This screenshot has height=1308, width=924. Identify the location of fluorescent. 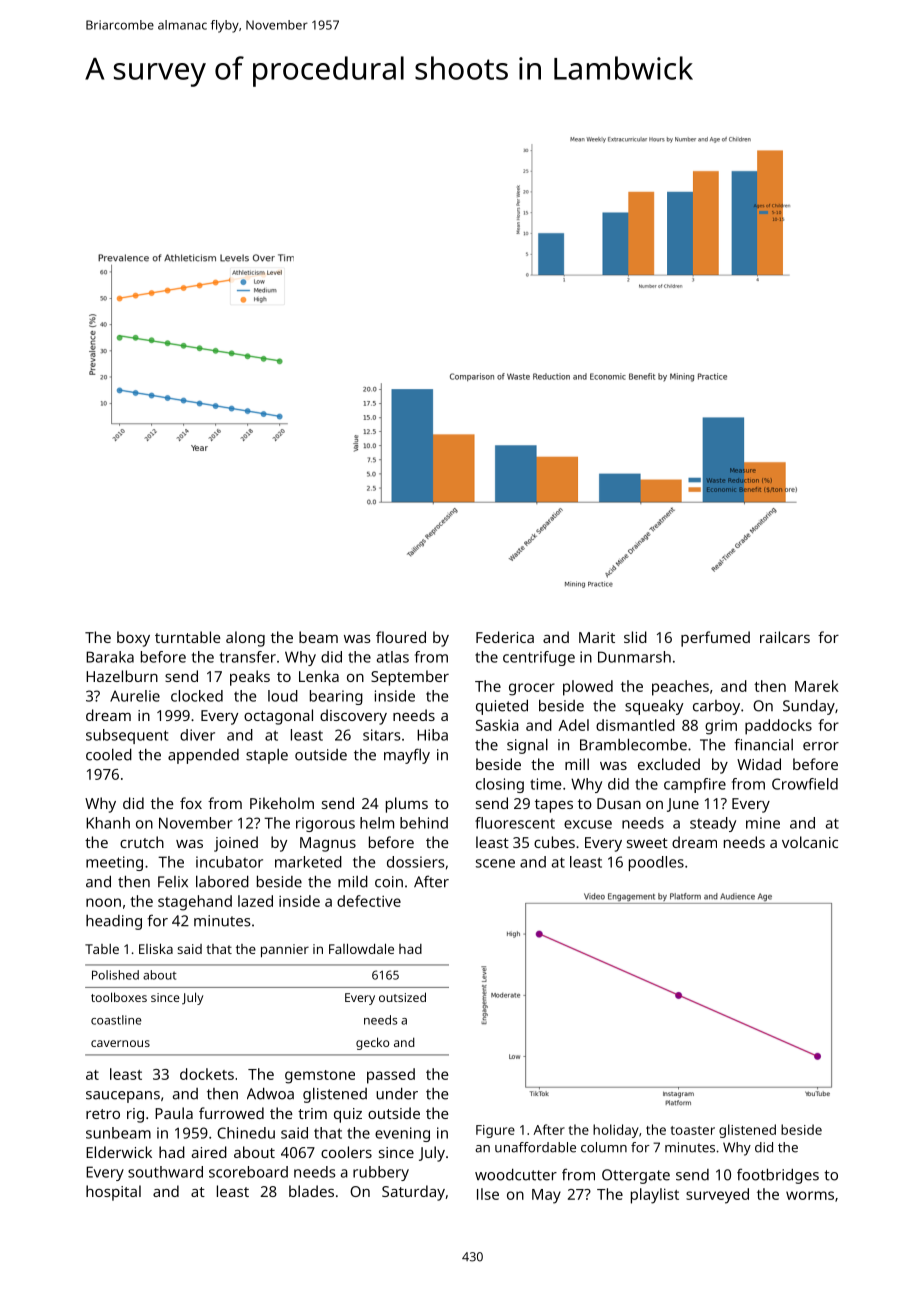
(515, 823).
